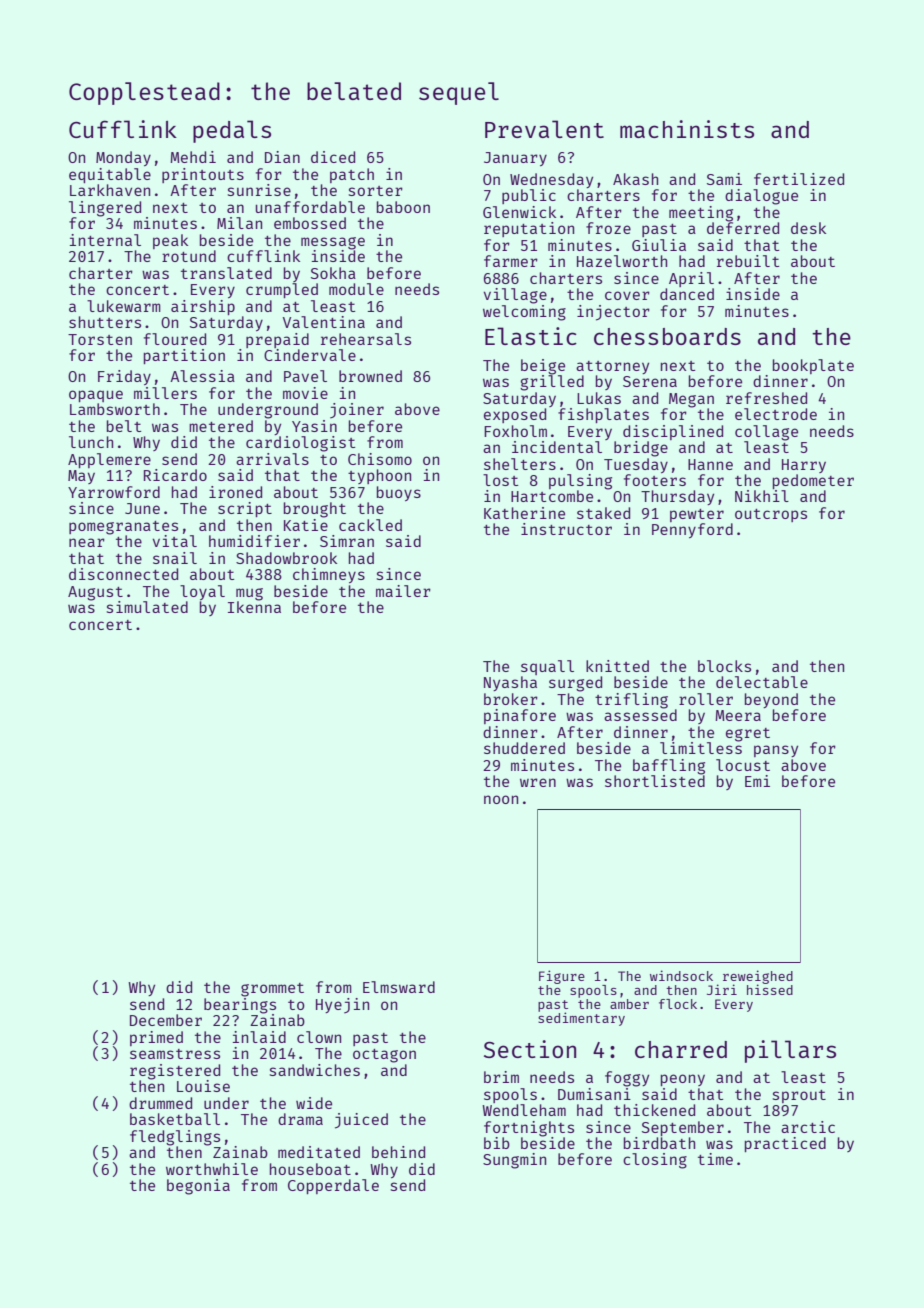 This screenshot has height=1308, width=924. Describe the element at coordinates (333, 1186) in the screenshot. I see `Copperdale` at that location.
